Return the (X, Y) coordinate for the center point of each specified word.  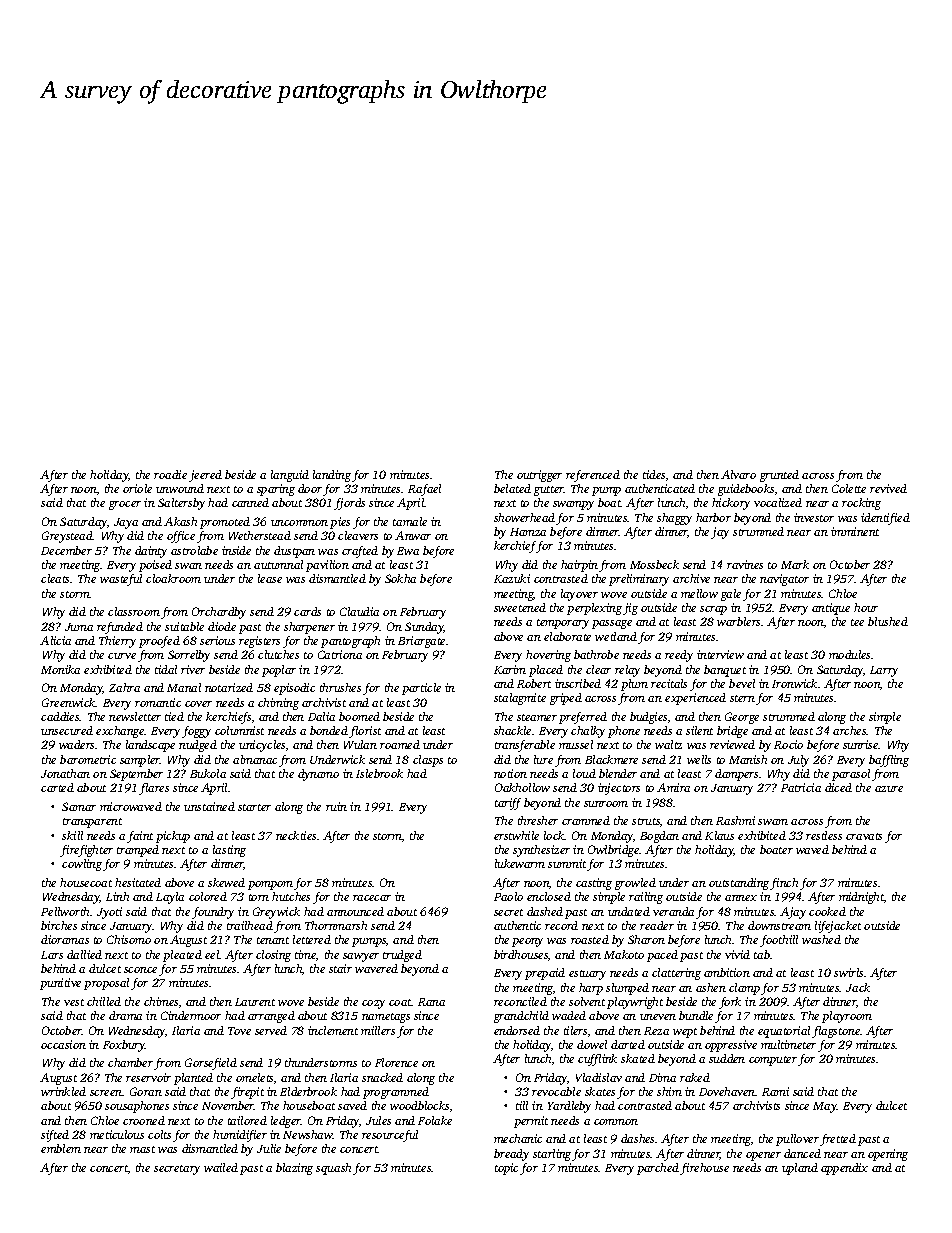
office (181, 537)
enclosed (549, 896)
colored (208, 896)
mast (142, 1149)
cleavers (358, 535)
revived (888, 488)
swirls (848, 972)
